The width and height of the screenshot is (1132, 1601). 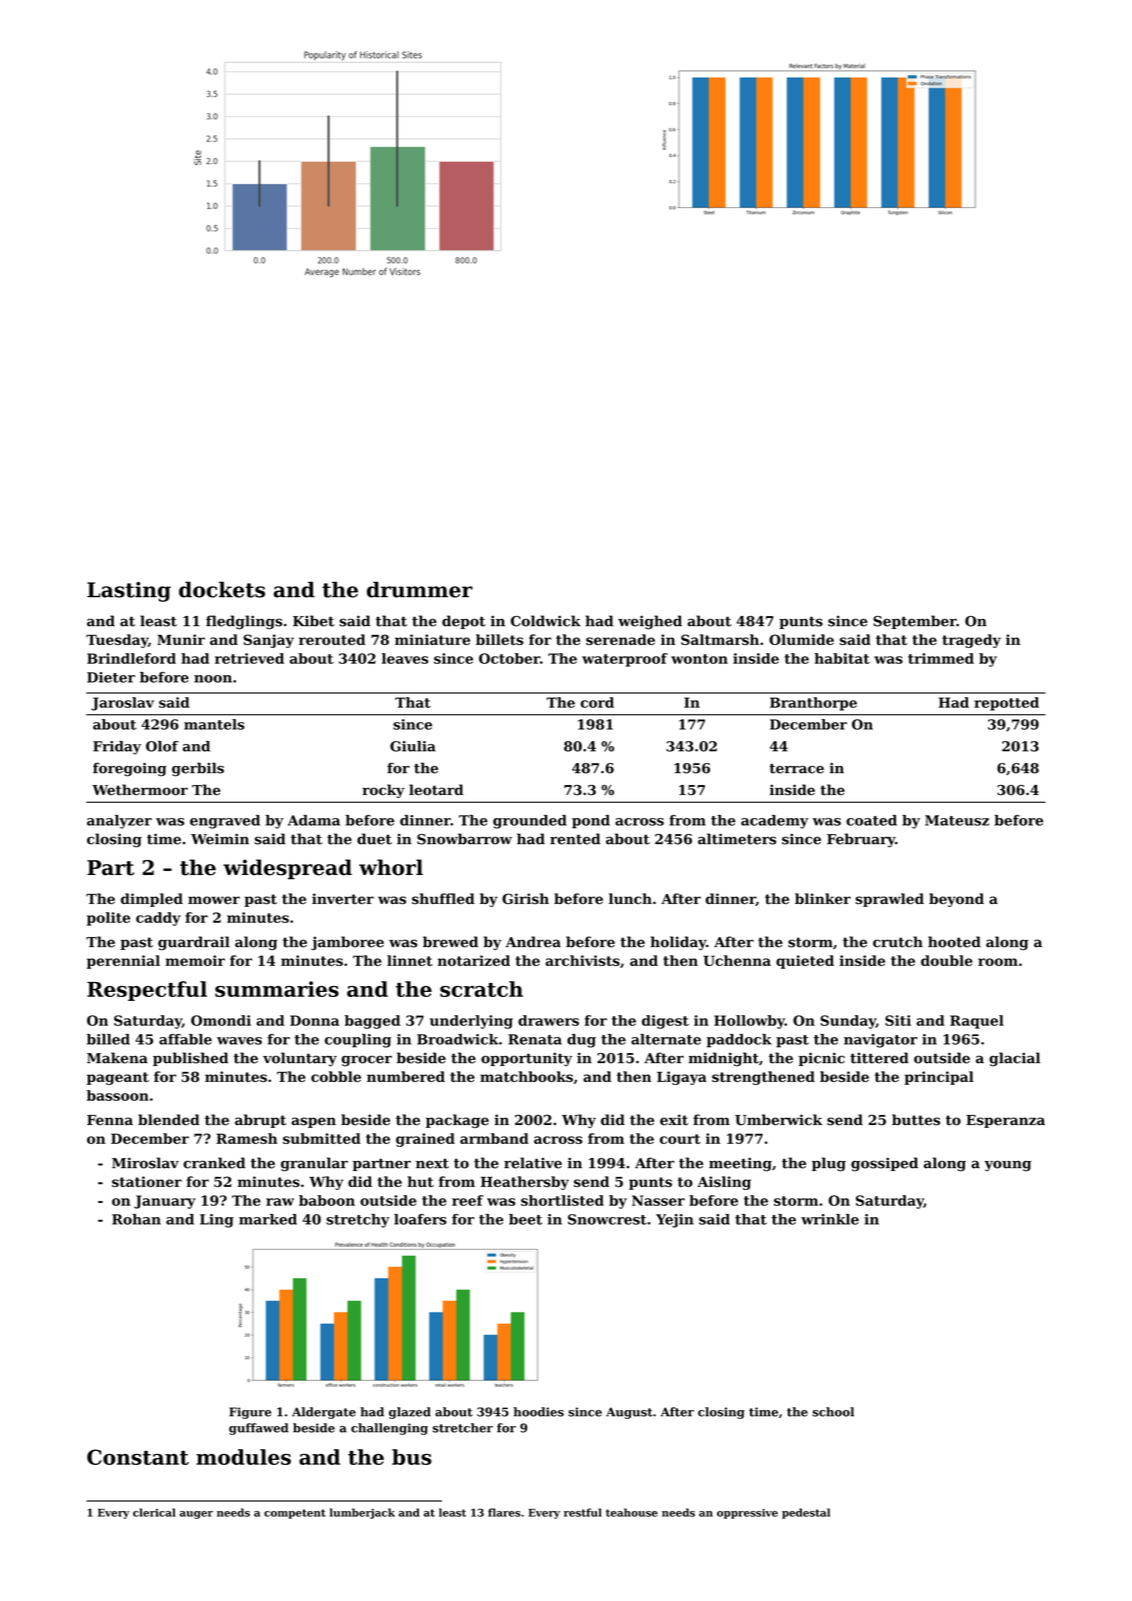 I want to click on drummer, so click(x=420, y=590).
